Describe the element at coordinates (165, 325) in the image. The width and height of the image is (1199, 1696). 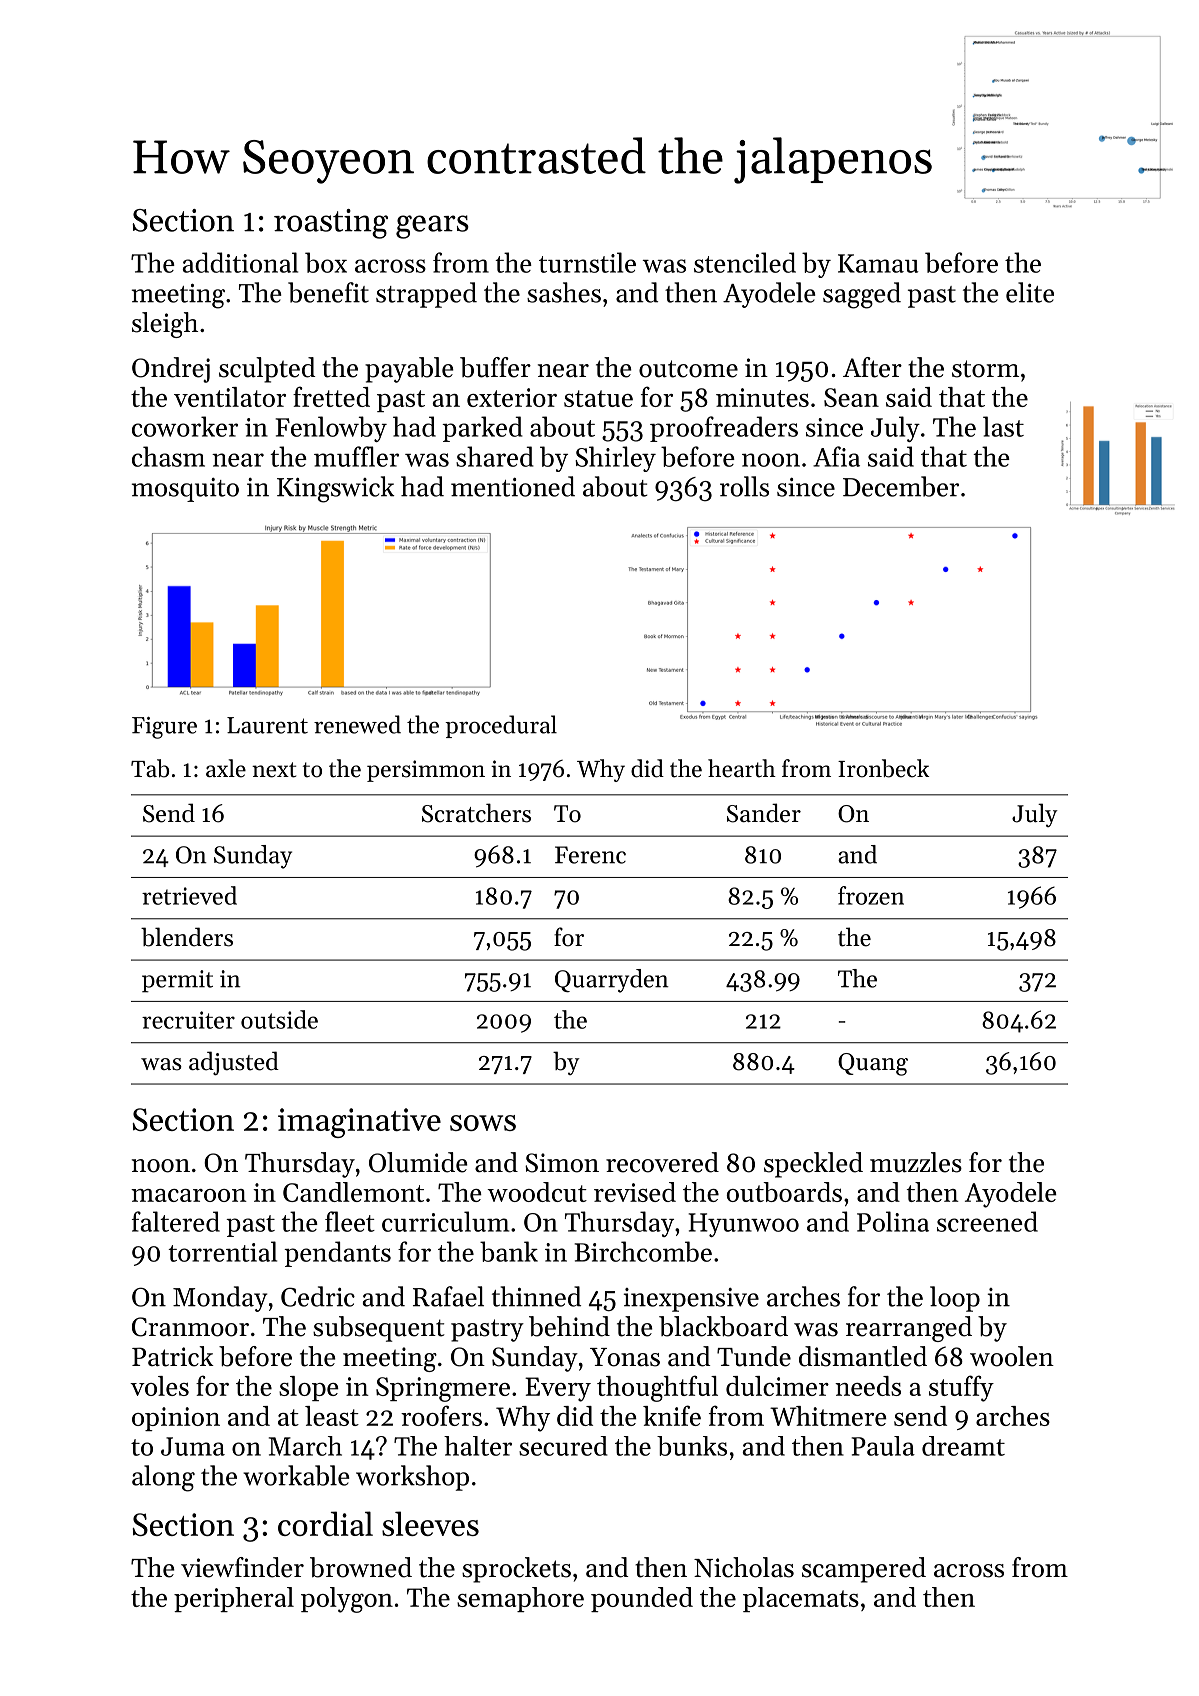
I see `sleigh` at that location.
